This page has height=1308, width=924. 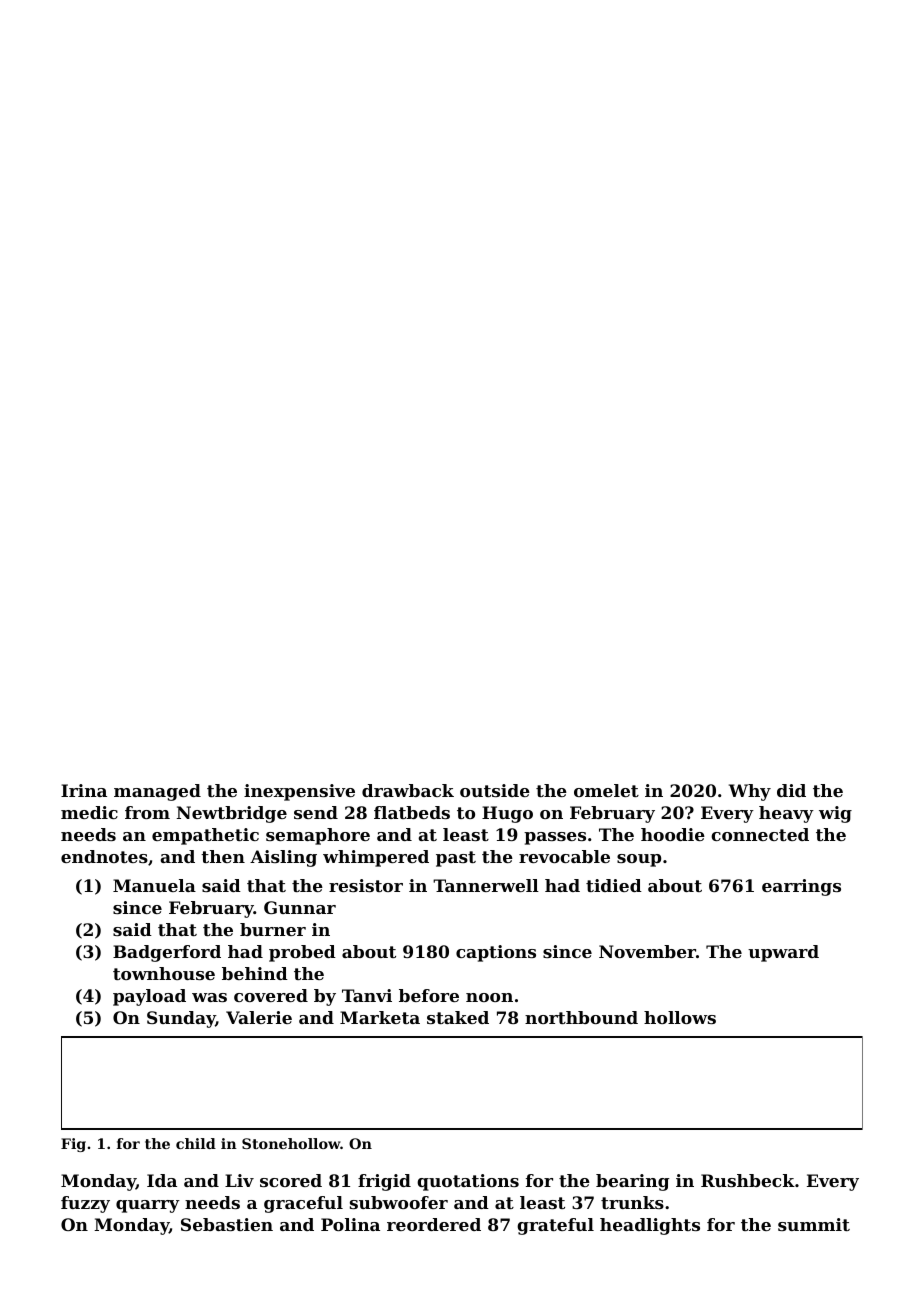 I want to click on passes, so click(x=555, y=838).
